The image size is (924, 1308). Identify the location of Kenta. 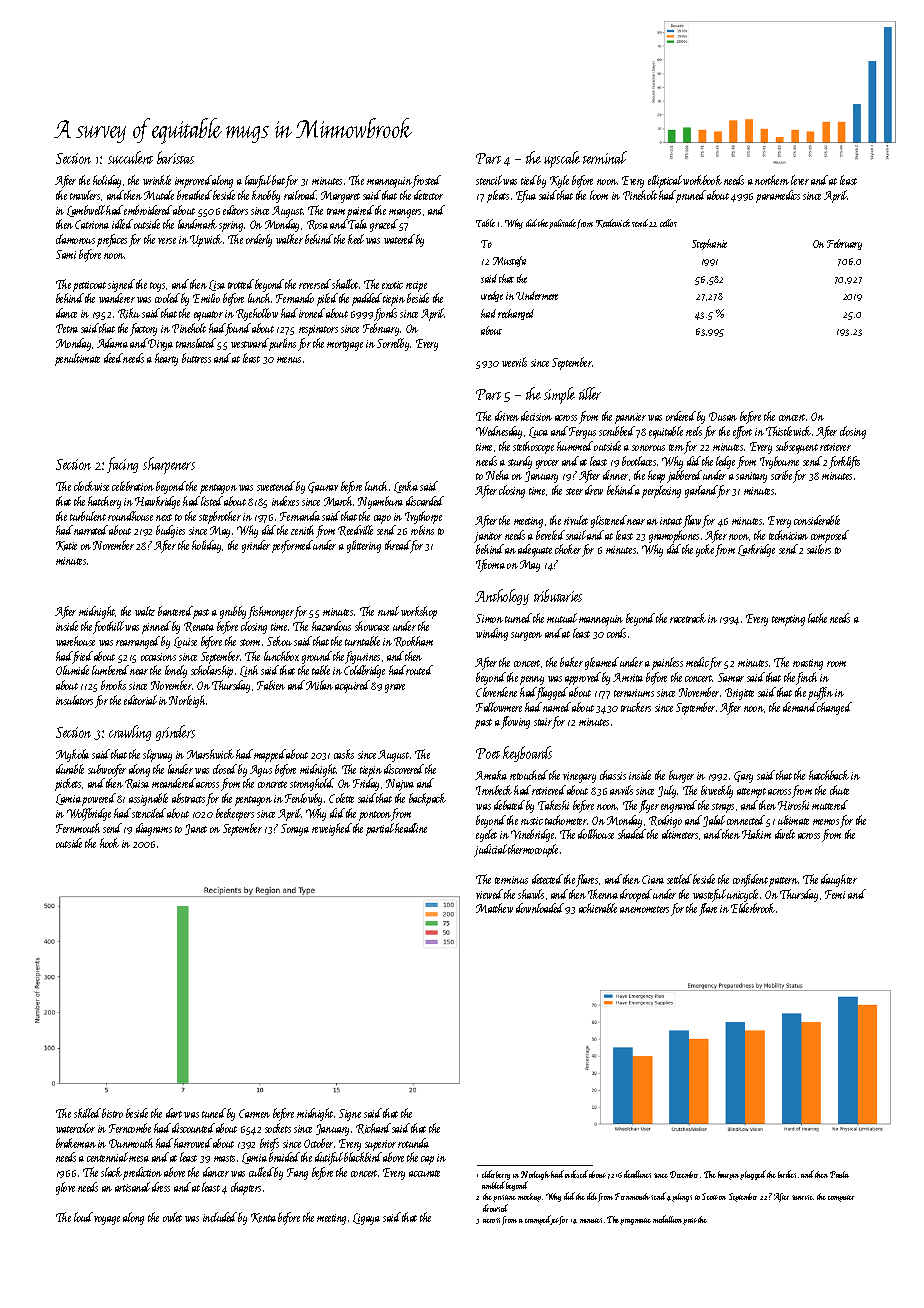
(263, 1218).
